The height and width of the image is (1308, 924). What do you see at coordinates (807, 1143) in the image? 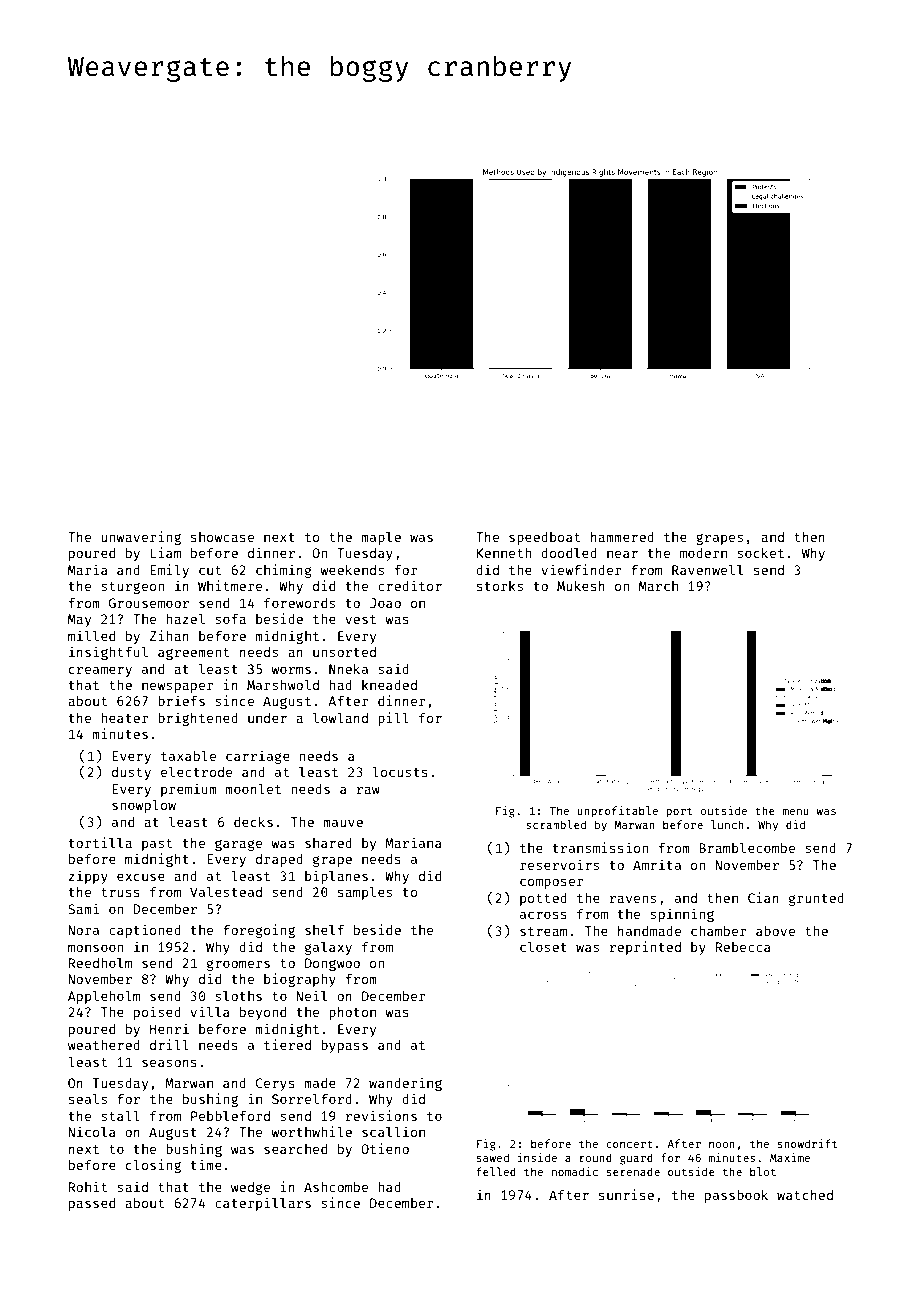
I see `snowdrift` at bounding box center [807, 1143].
